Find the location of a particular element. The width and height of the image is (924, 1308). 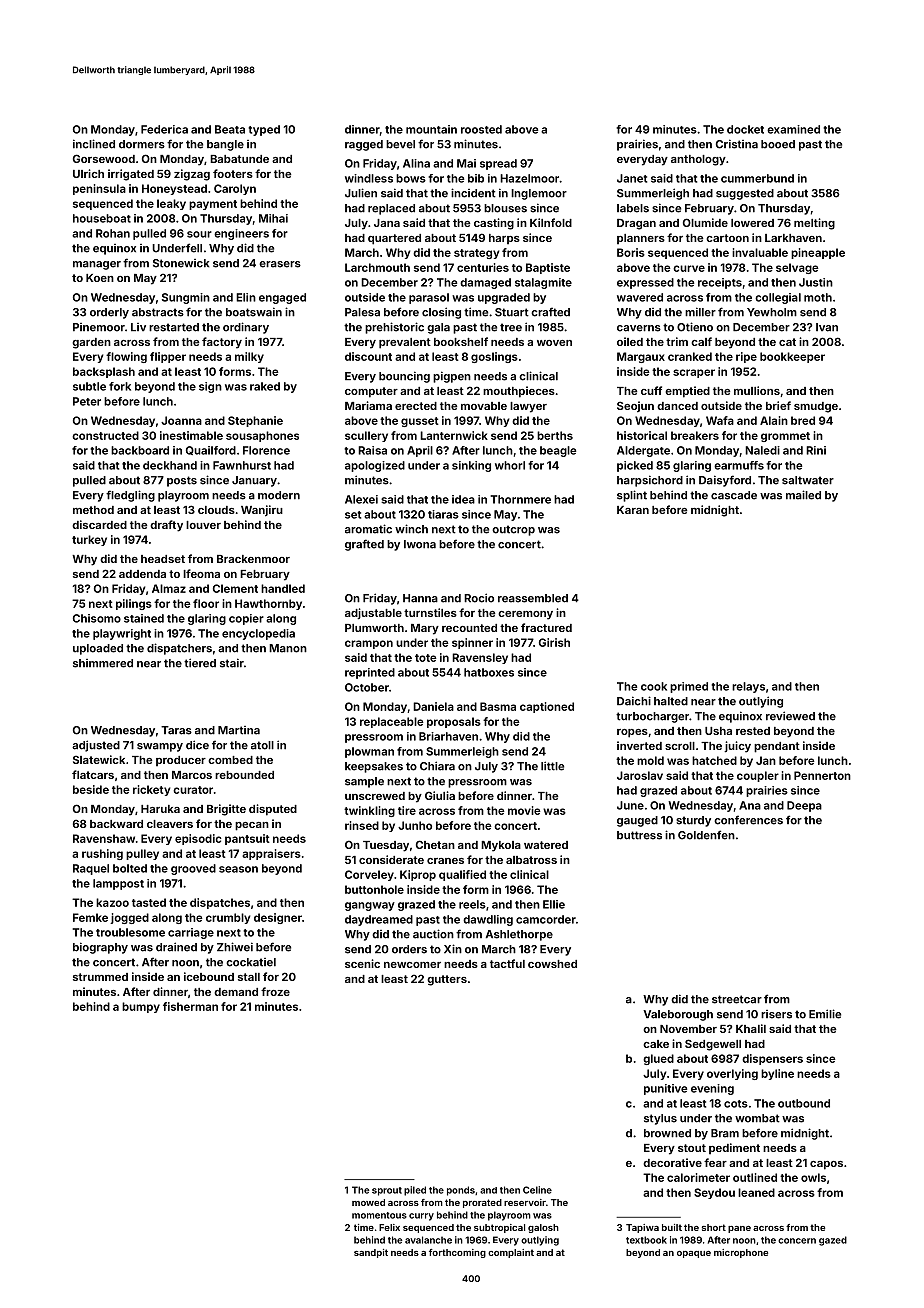

relays is located at coordinates (748, 687).
